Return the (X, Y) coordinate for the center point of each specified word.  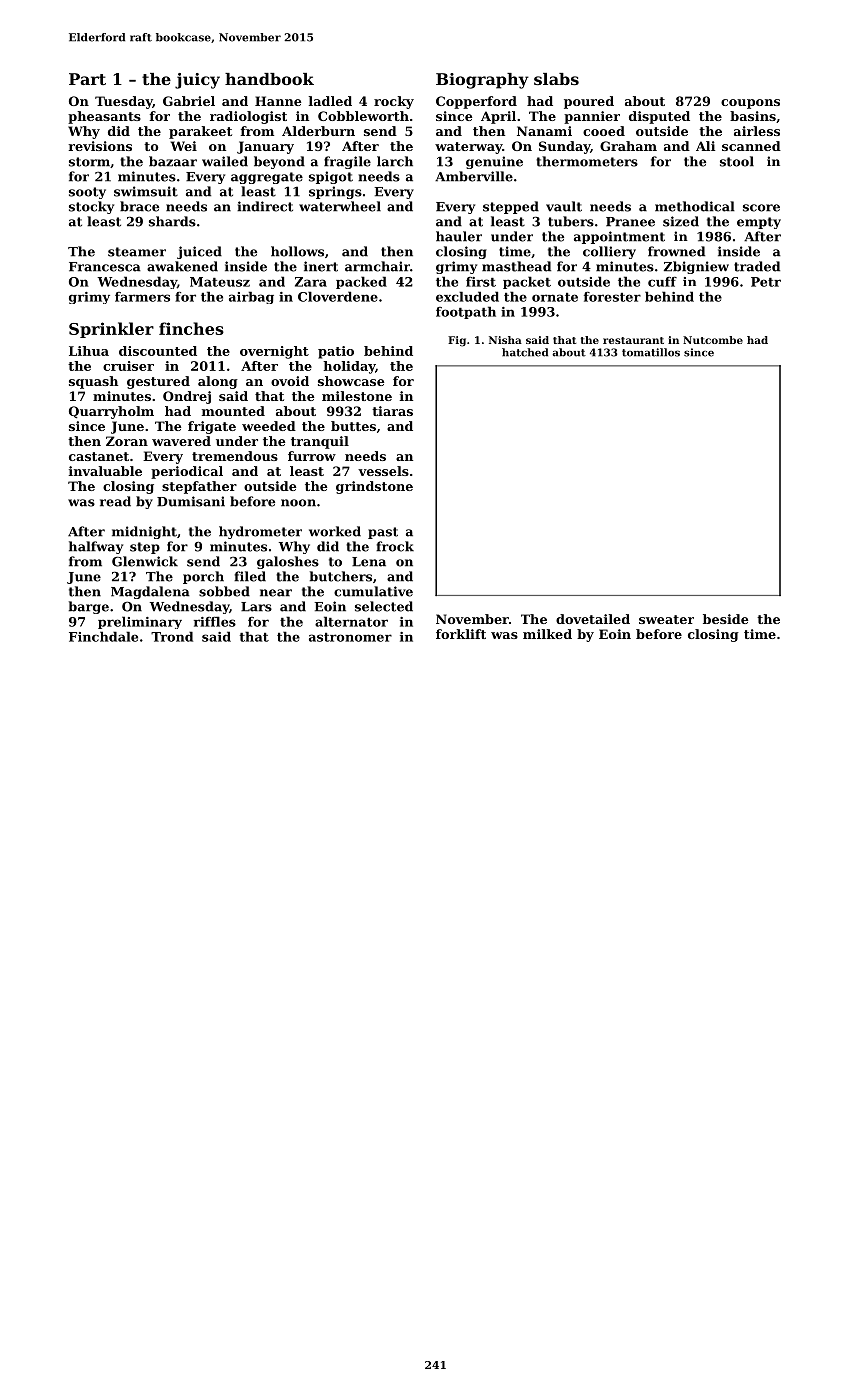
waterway (468, 148)
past (383, 533)
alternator (351, 621)
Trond (172, 636)
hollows (297, 251)
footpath (466, 312)
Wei (184, 146)
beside (725, 619)
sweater (666, 619)
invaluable (105, 471)
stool (737, 161)
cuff (662, 282)
